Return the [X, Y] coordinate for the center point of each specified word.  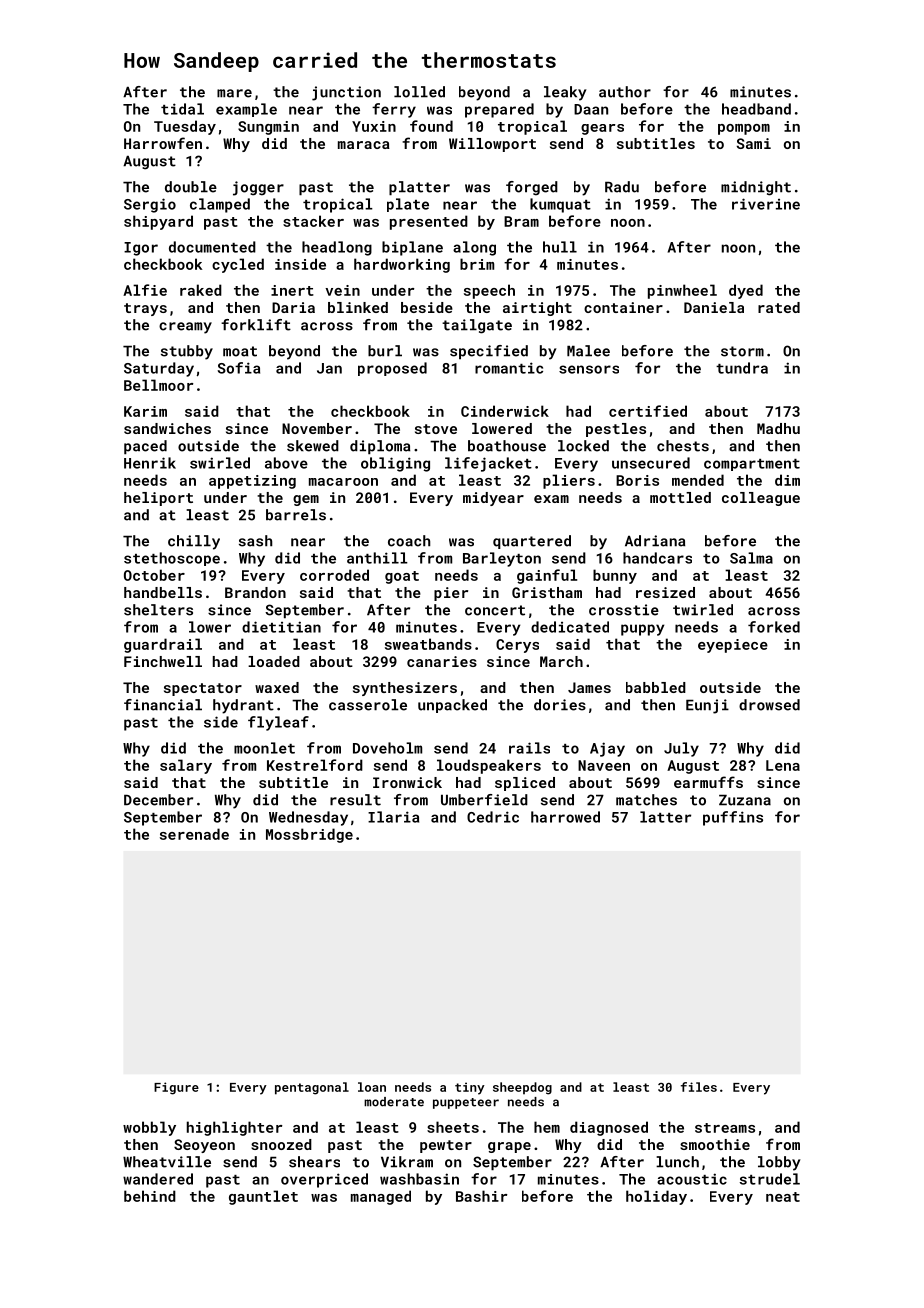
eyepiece [733, 646]
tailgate [477, 326]
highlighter [234, 1128]
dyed [746, 291]
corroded [334, 575]
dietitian [281, 627]
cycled [238, 265]
